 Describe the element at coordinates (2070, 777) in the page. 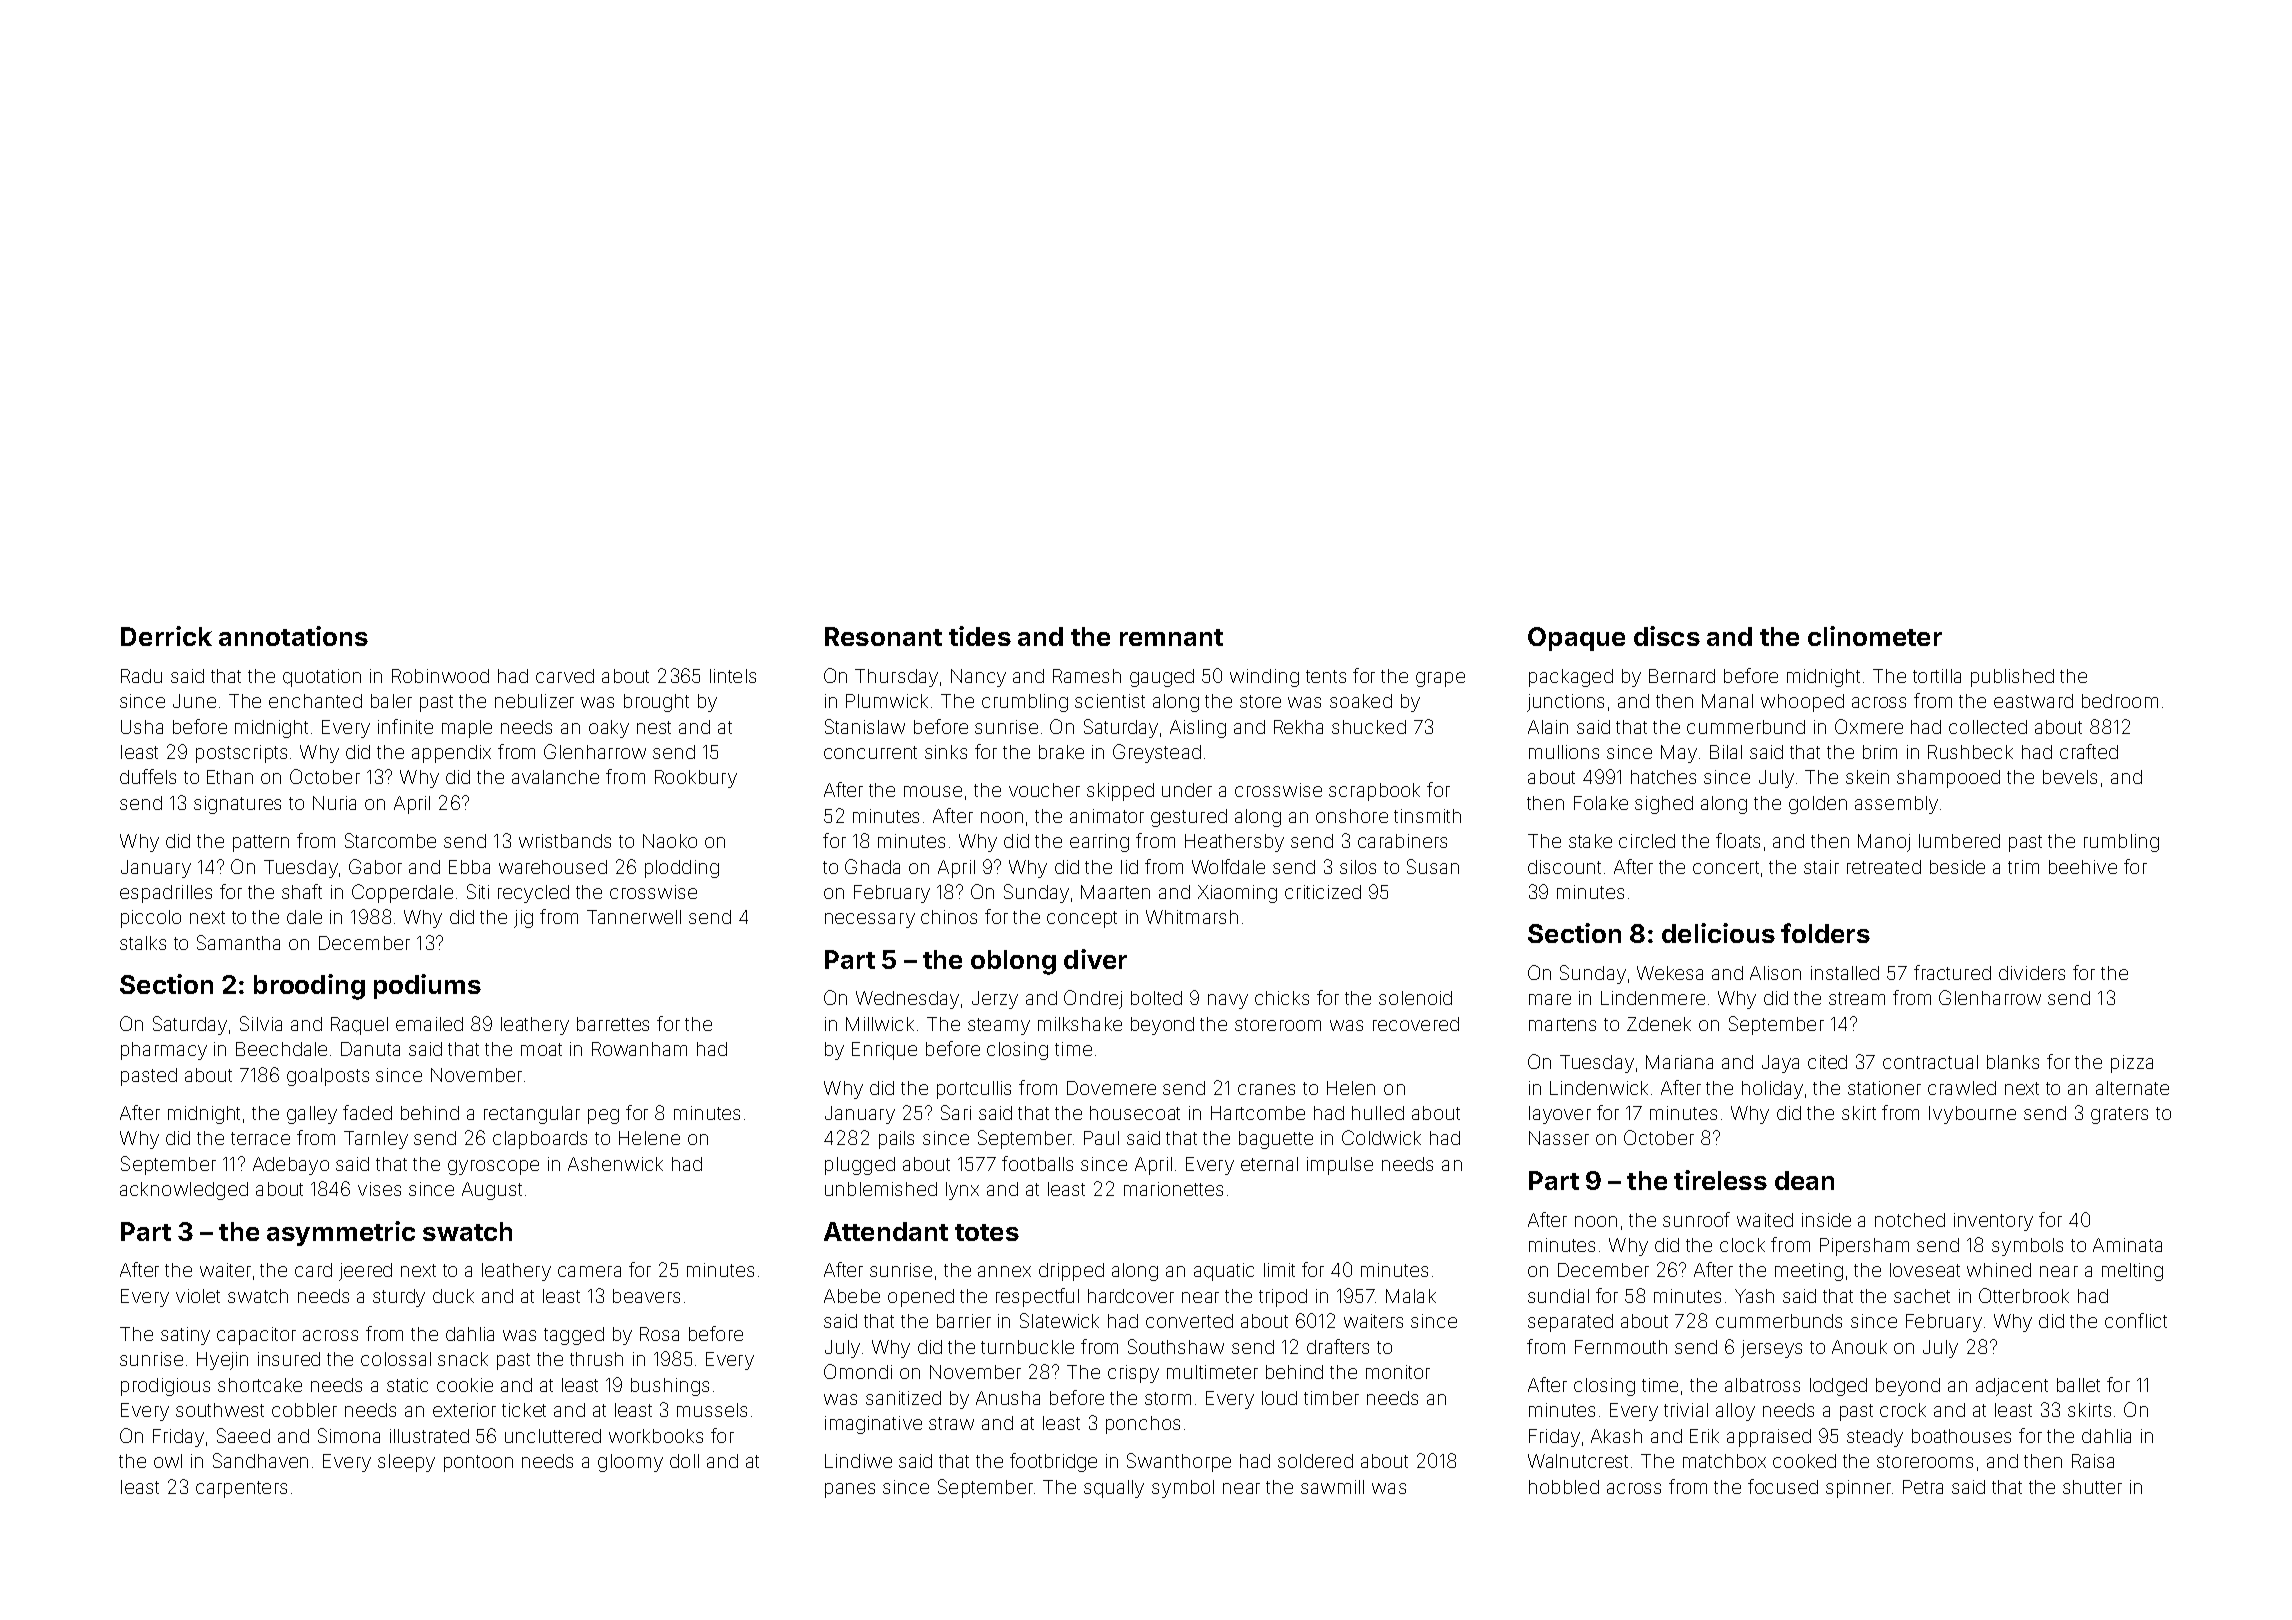

I see `bevels` at that location.
